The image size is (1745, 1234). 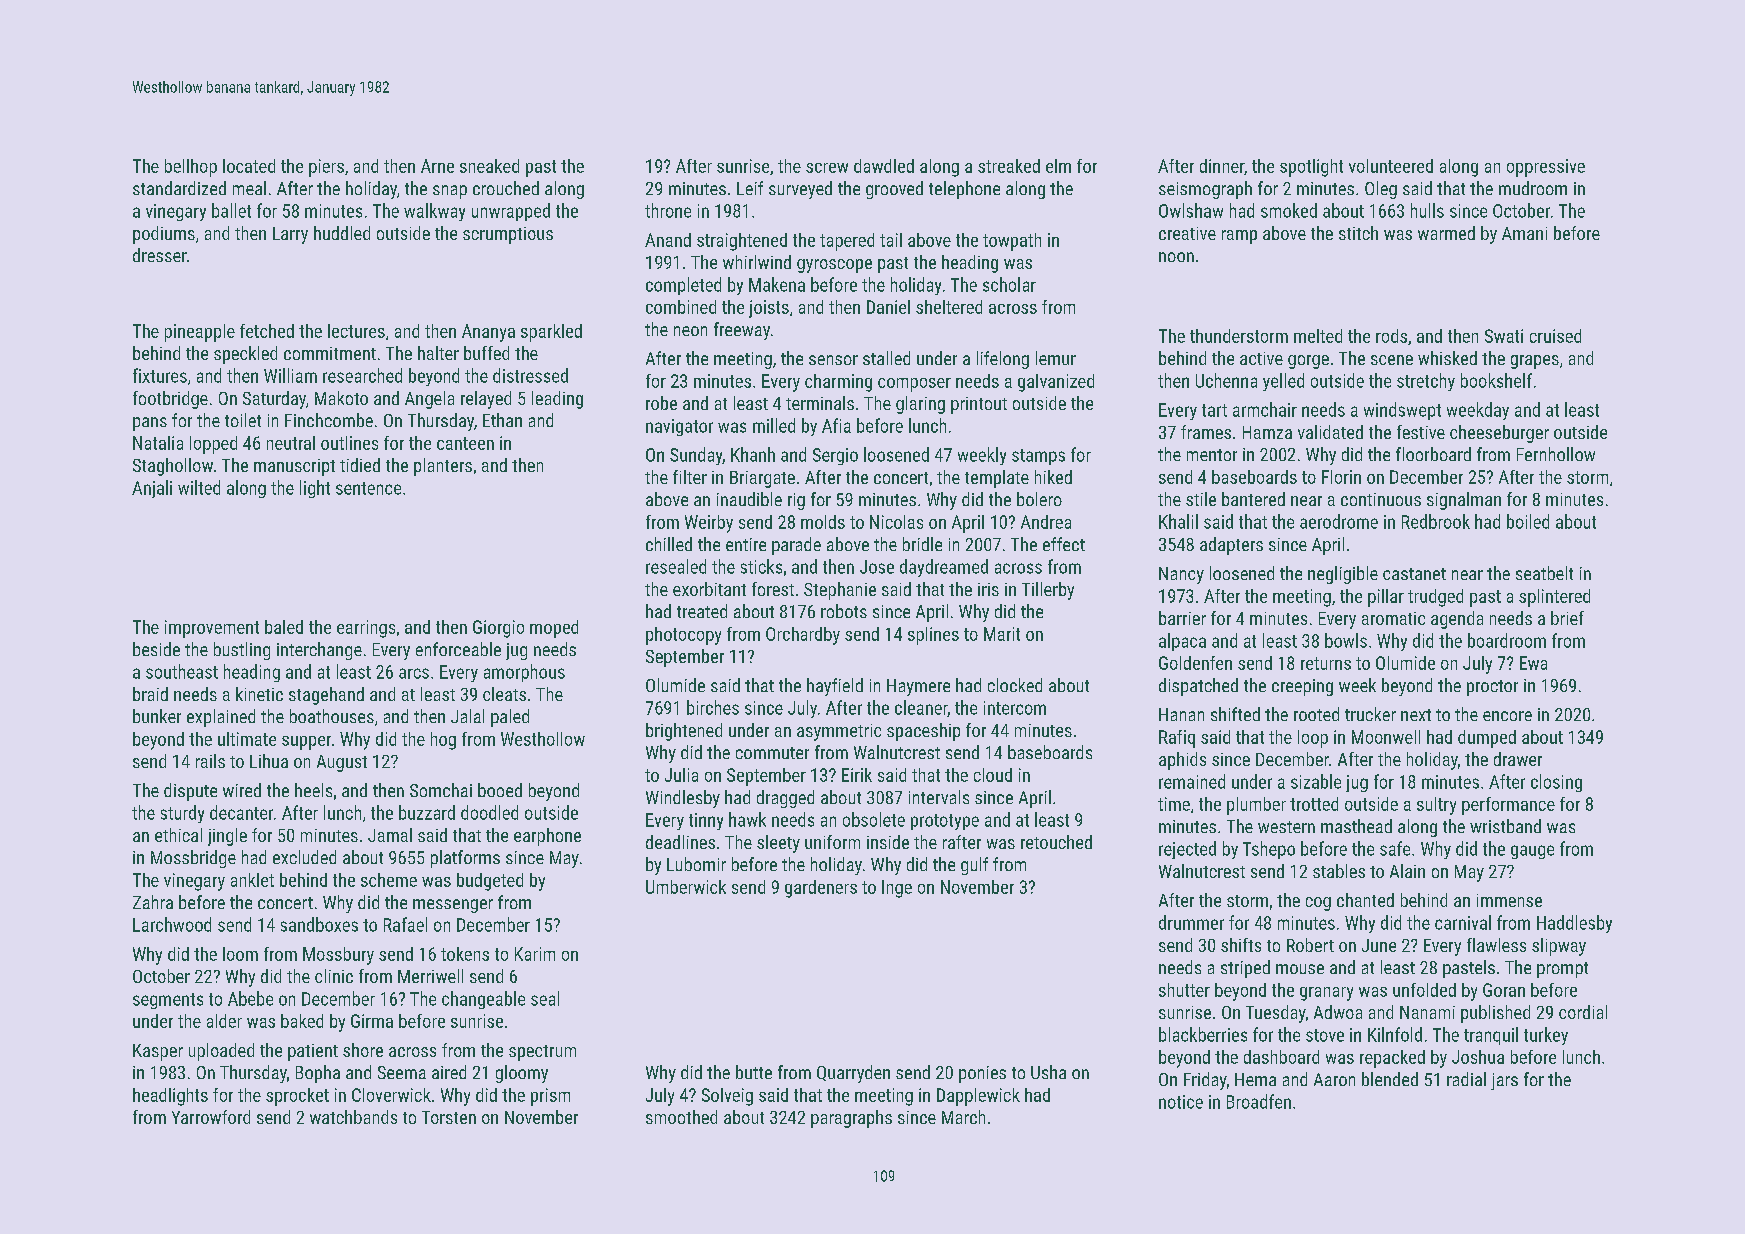 I want to click on whirlwind, so click(x=757, y=262).
